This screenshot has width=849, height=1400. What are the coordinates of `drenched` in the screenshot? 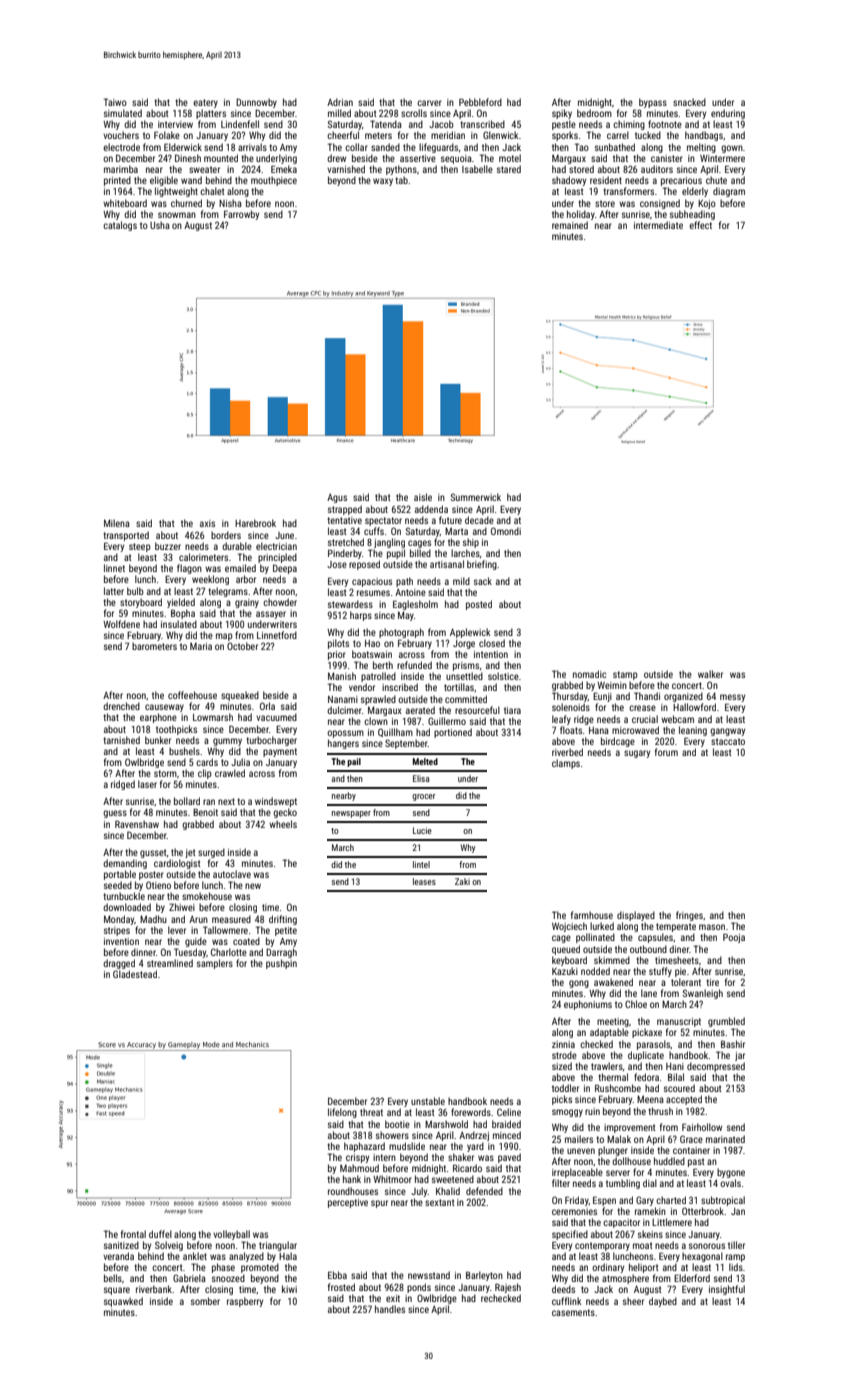 It's located at (121, 706).
